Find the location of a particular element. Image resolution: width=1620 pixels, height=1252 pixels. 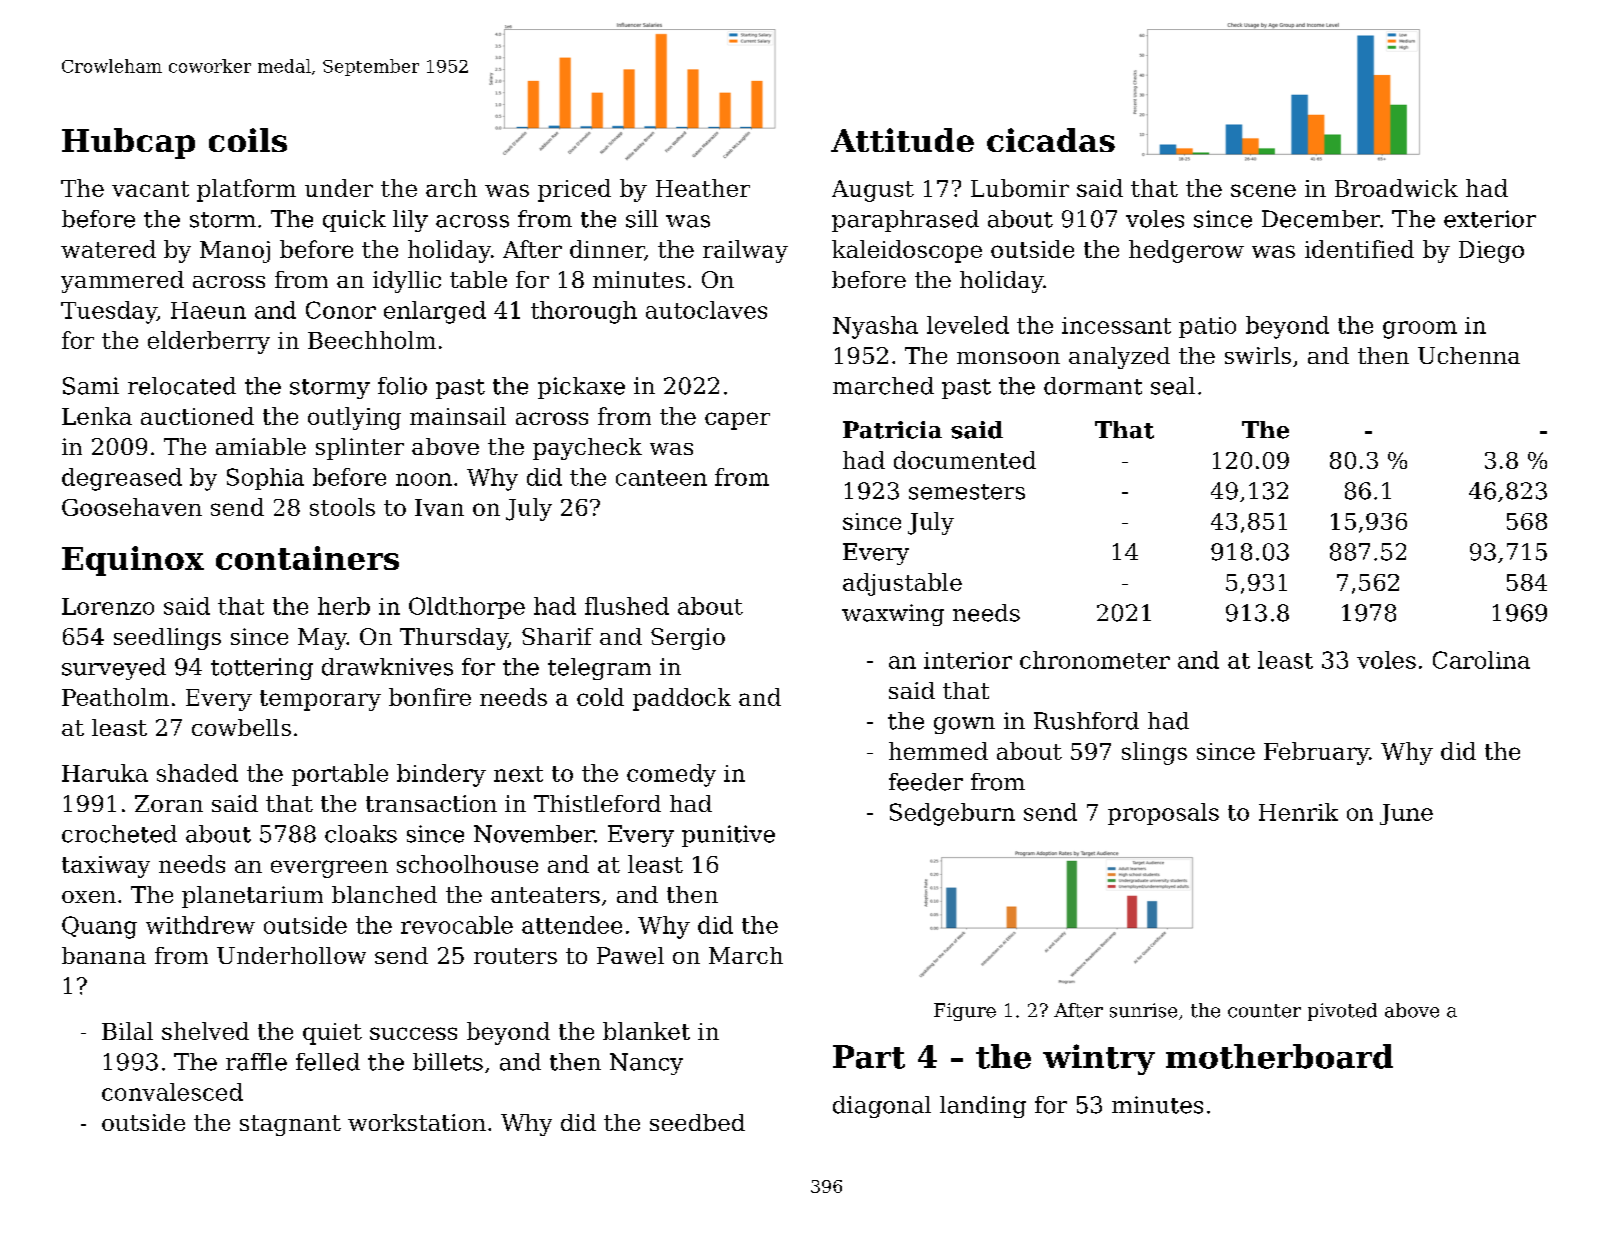

Bilal is located at coordinates (127, 1031).
